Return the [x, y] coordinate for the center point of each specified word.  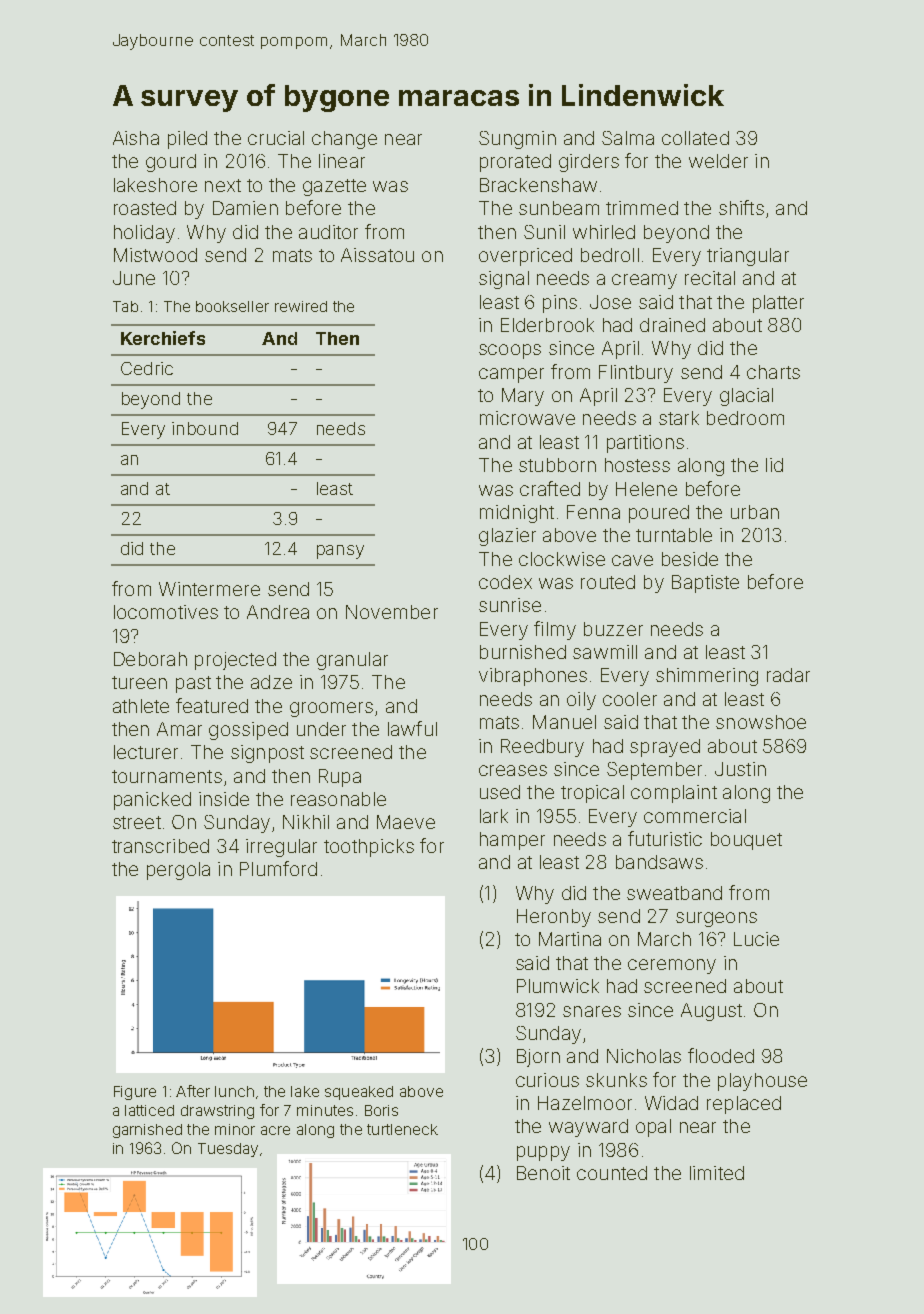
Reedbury [542, 748]
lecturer [146, 752]
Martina [570, 939]
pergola [178, 871]
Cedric [147, 368]
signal [504, 280]
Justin [740, 769]
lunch [234, 1091]
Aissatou [377, 255]
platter [778, 304]
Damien [245, 208]
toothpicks [369, 848]
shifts [741, 207]
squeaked [359, 1093]
